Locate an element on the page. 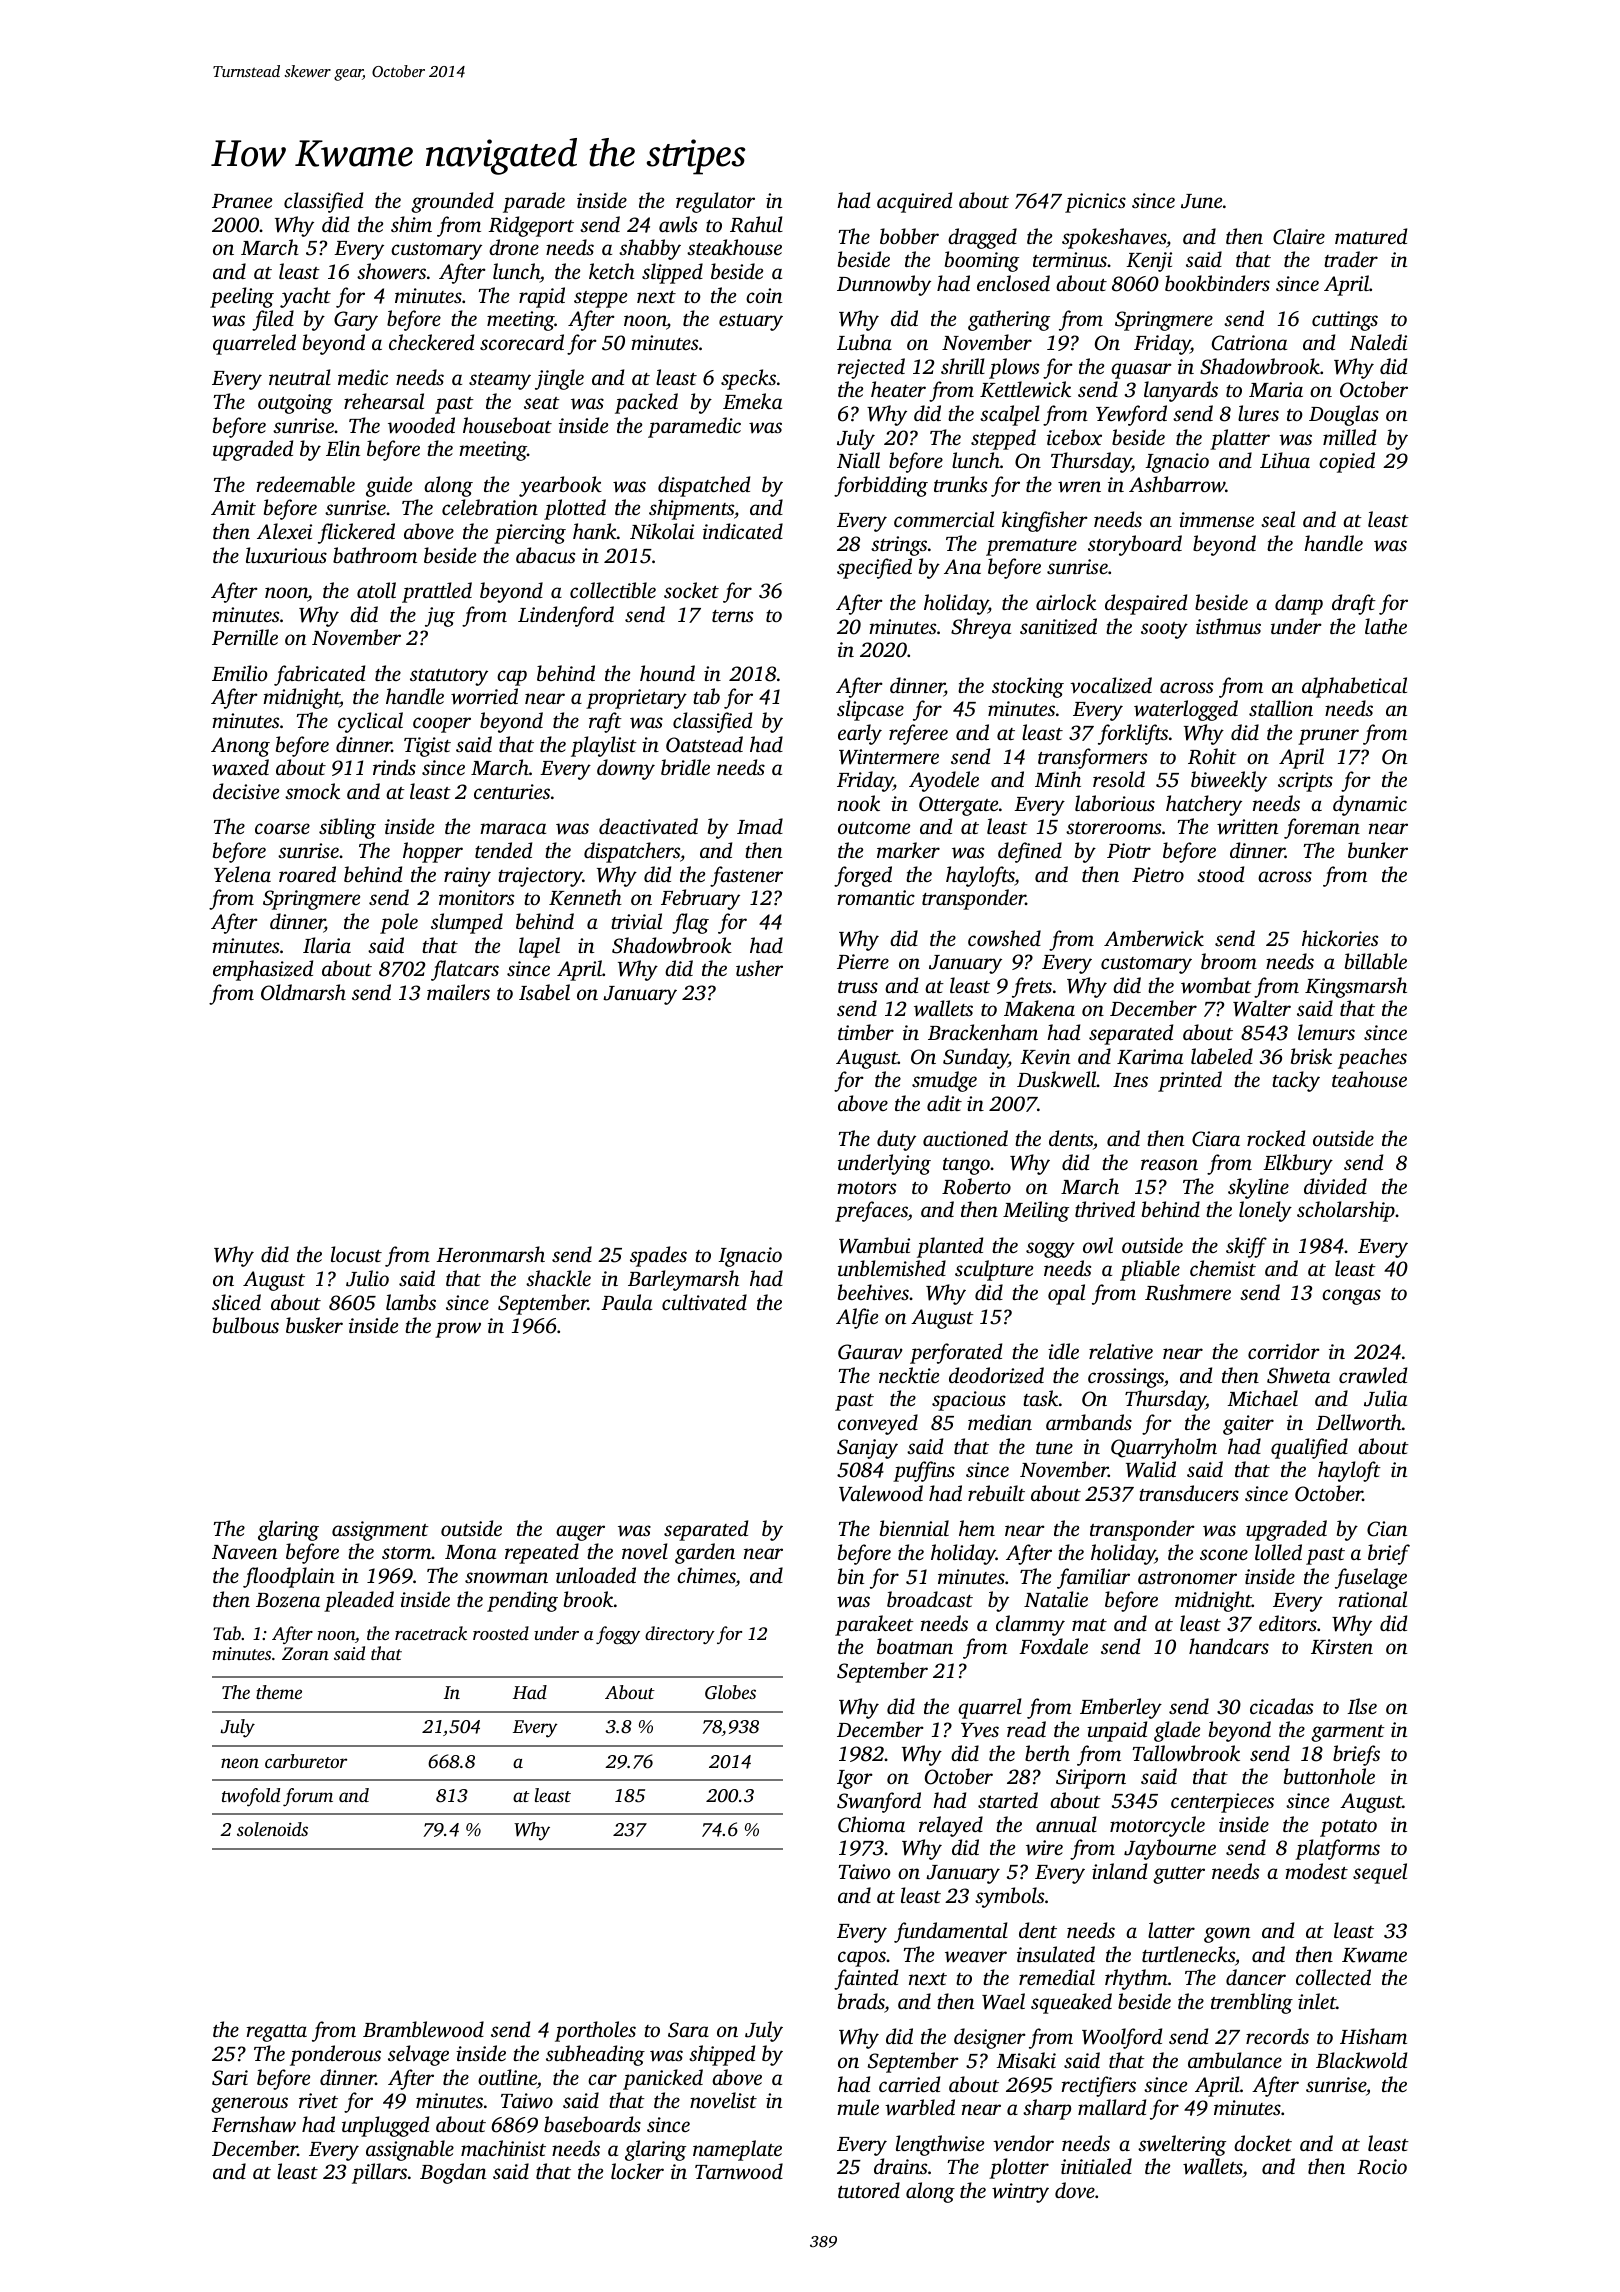  dancer is located at coordinates (1256, 1977).
